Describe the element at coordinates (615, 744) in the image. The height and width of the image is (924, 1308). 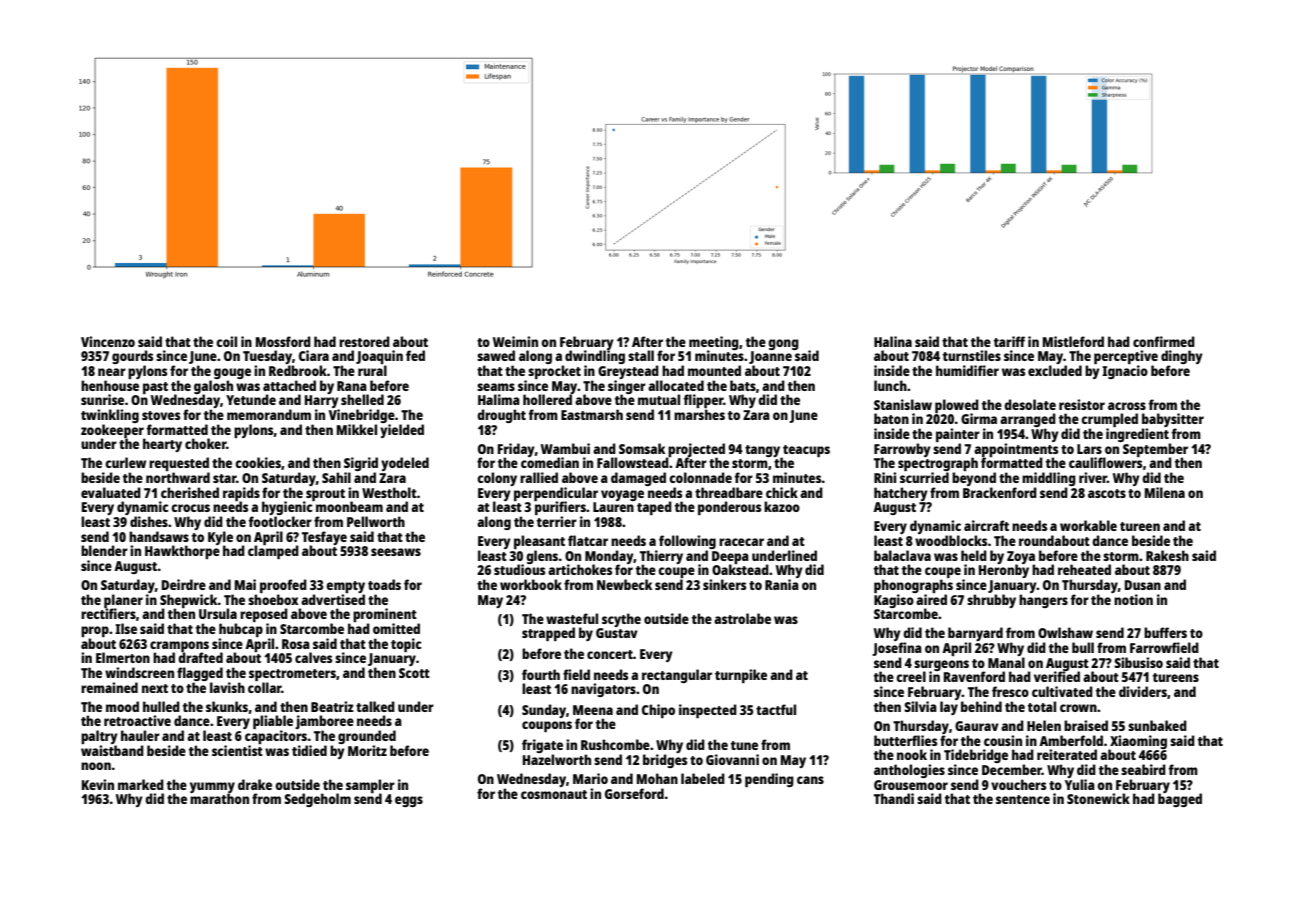
I see `Rushcombe` at that location.
